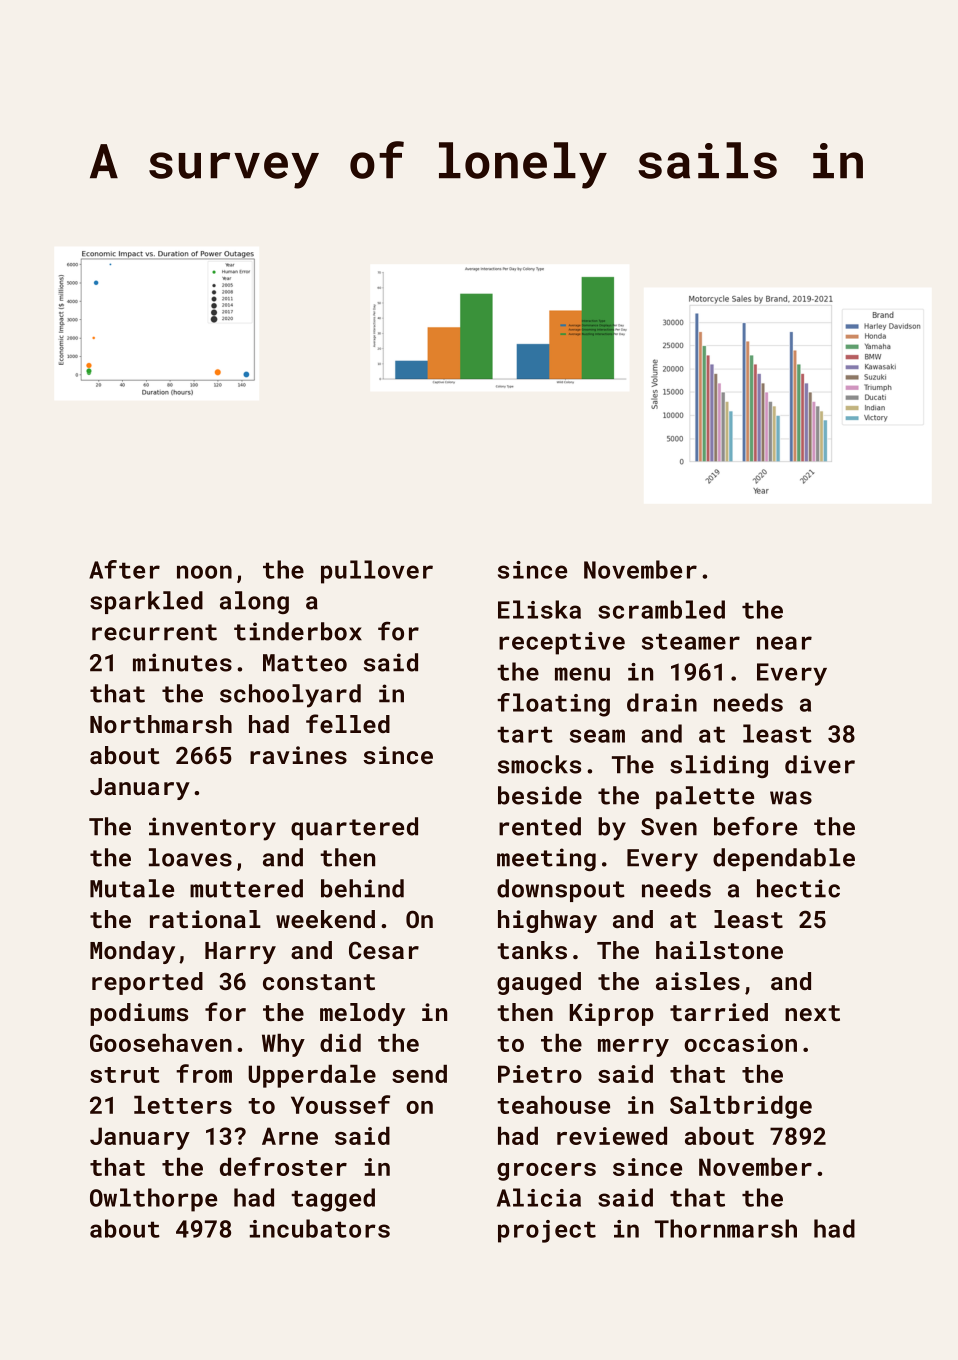 The height and width of the screenshot is (1360, 958). What do you see at coordinates (124, 569) in the screenshot?
I see `After` at bounding box center [124, 569].
